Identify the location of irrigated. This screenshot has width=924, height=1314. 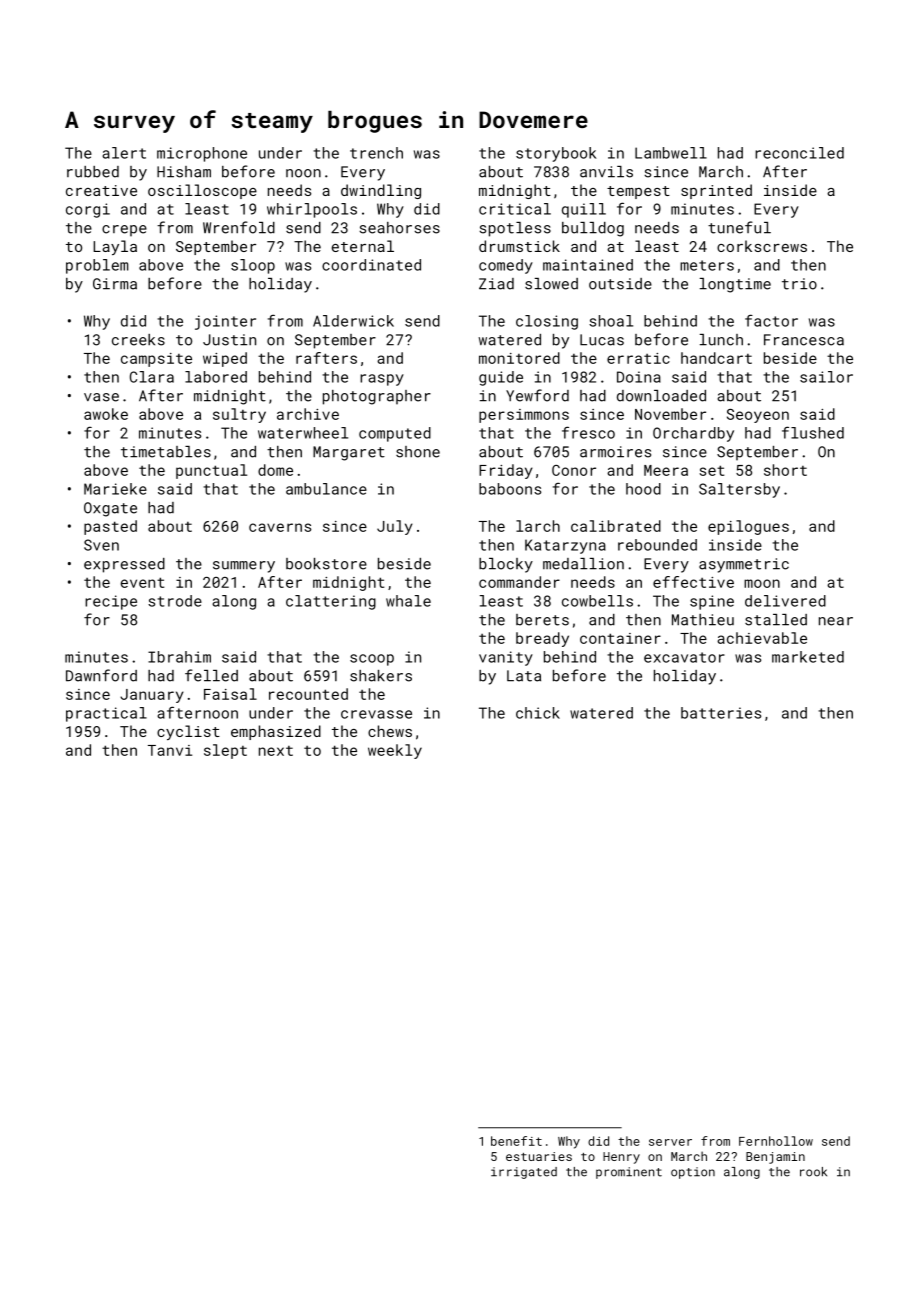
(524, 1173).
